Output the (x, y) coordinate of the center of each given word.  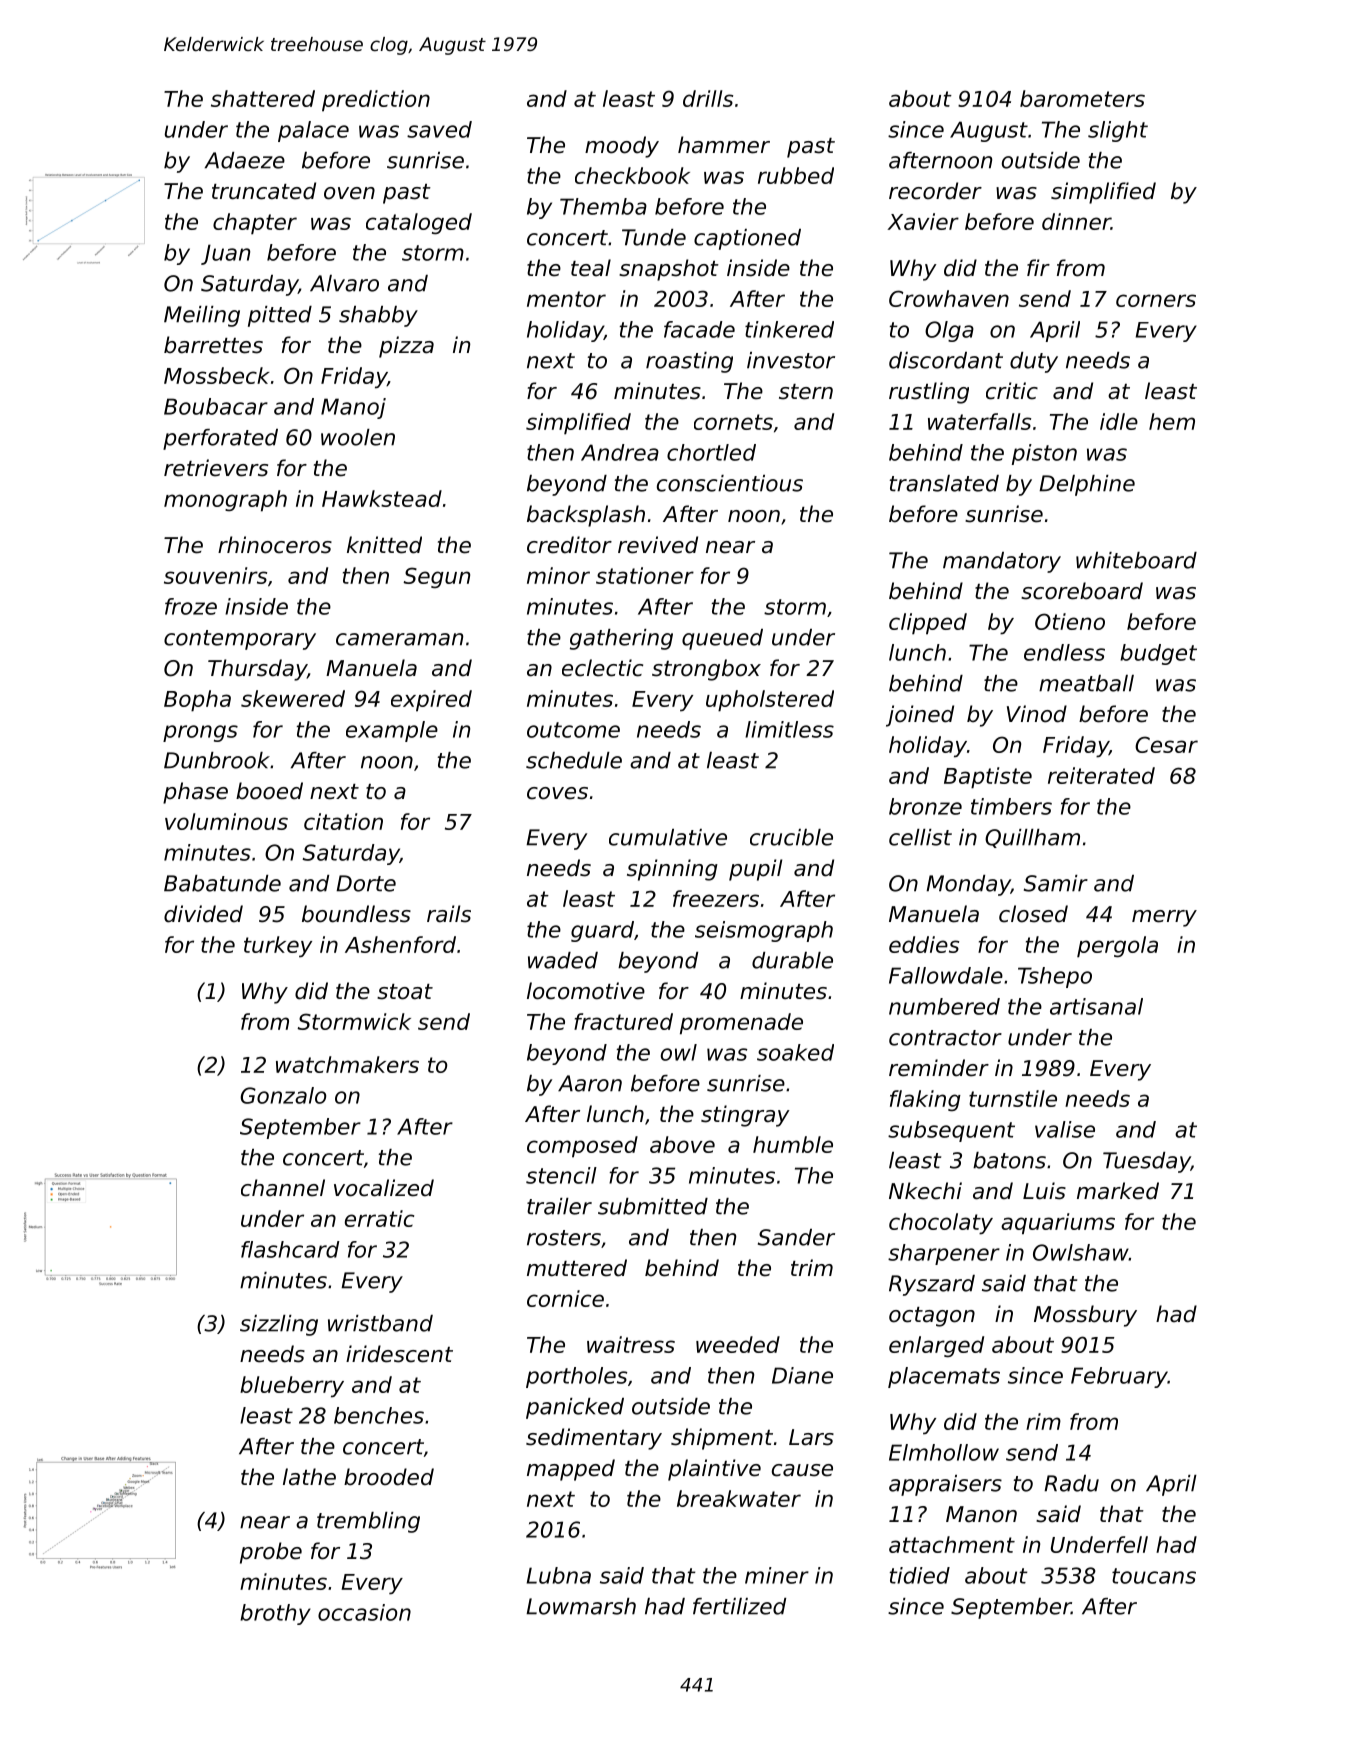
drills (708, 98)
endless (1064, 652)
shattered (263, 98)
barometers (1082, 98)
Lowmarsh (581, 1606)
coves (557, 793)
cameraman (399, 639)
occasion (364, 1612)
